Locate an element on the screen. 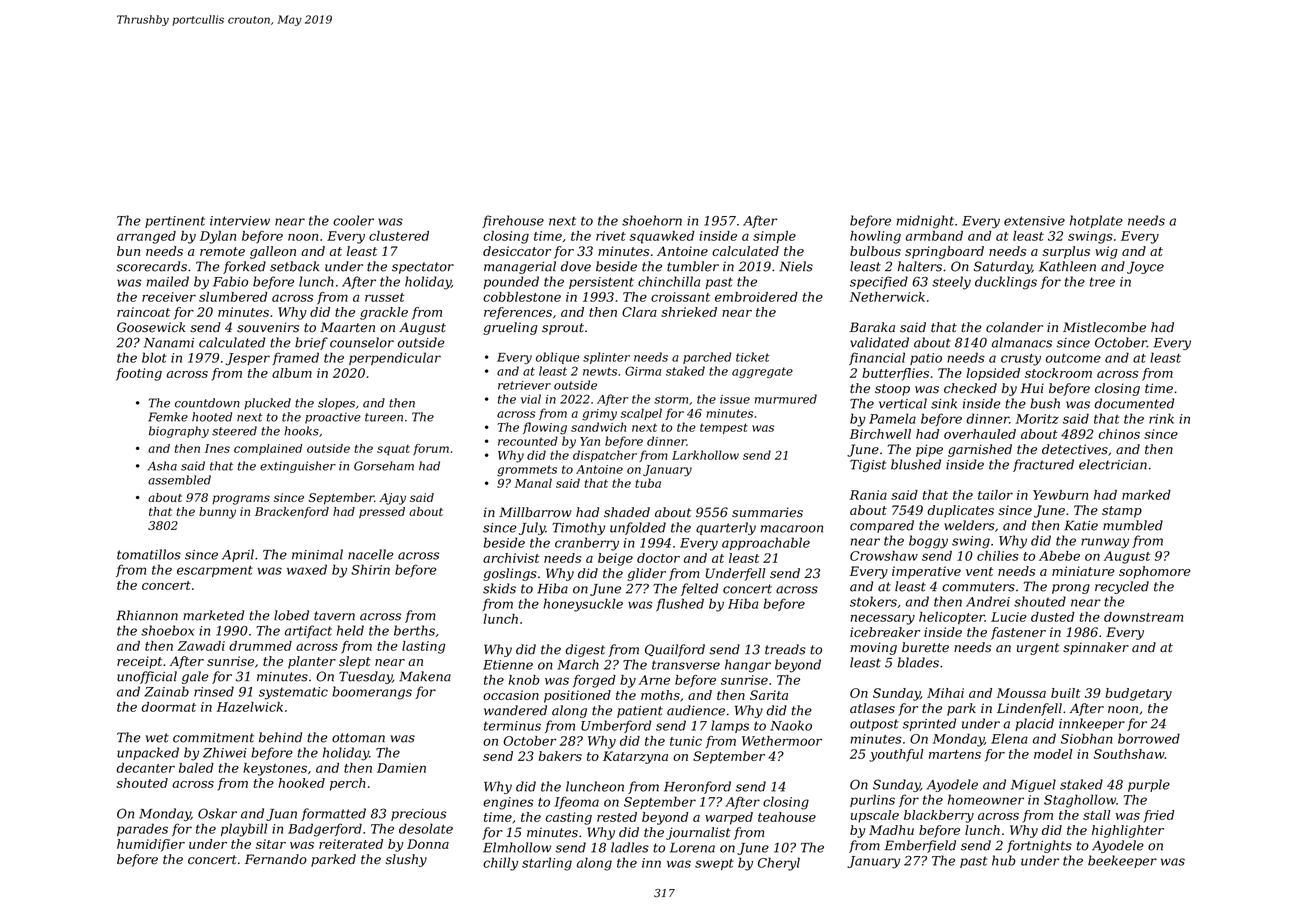 The height and width of the screenshot is (924, 1308). behind is located at coordinates (280, 737).
